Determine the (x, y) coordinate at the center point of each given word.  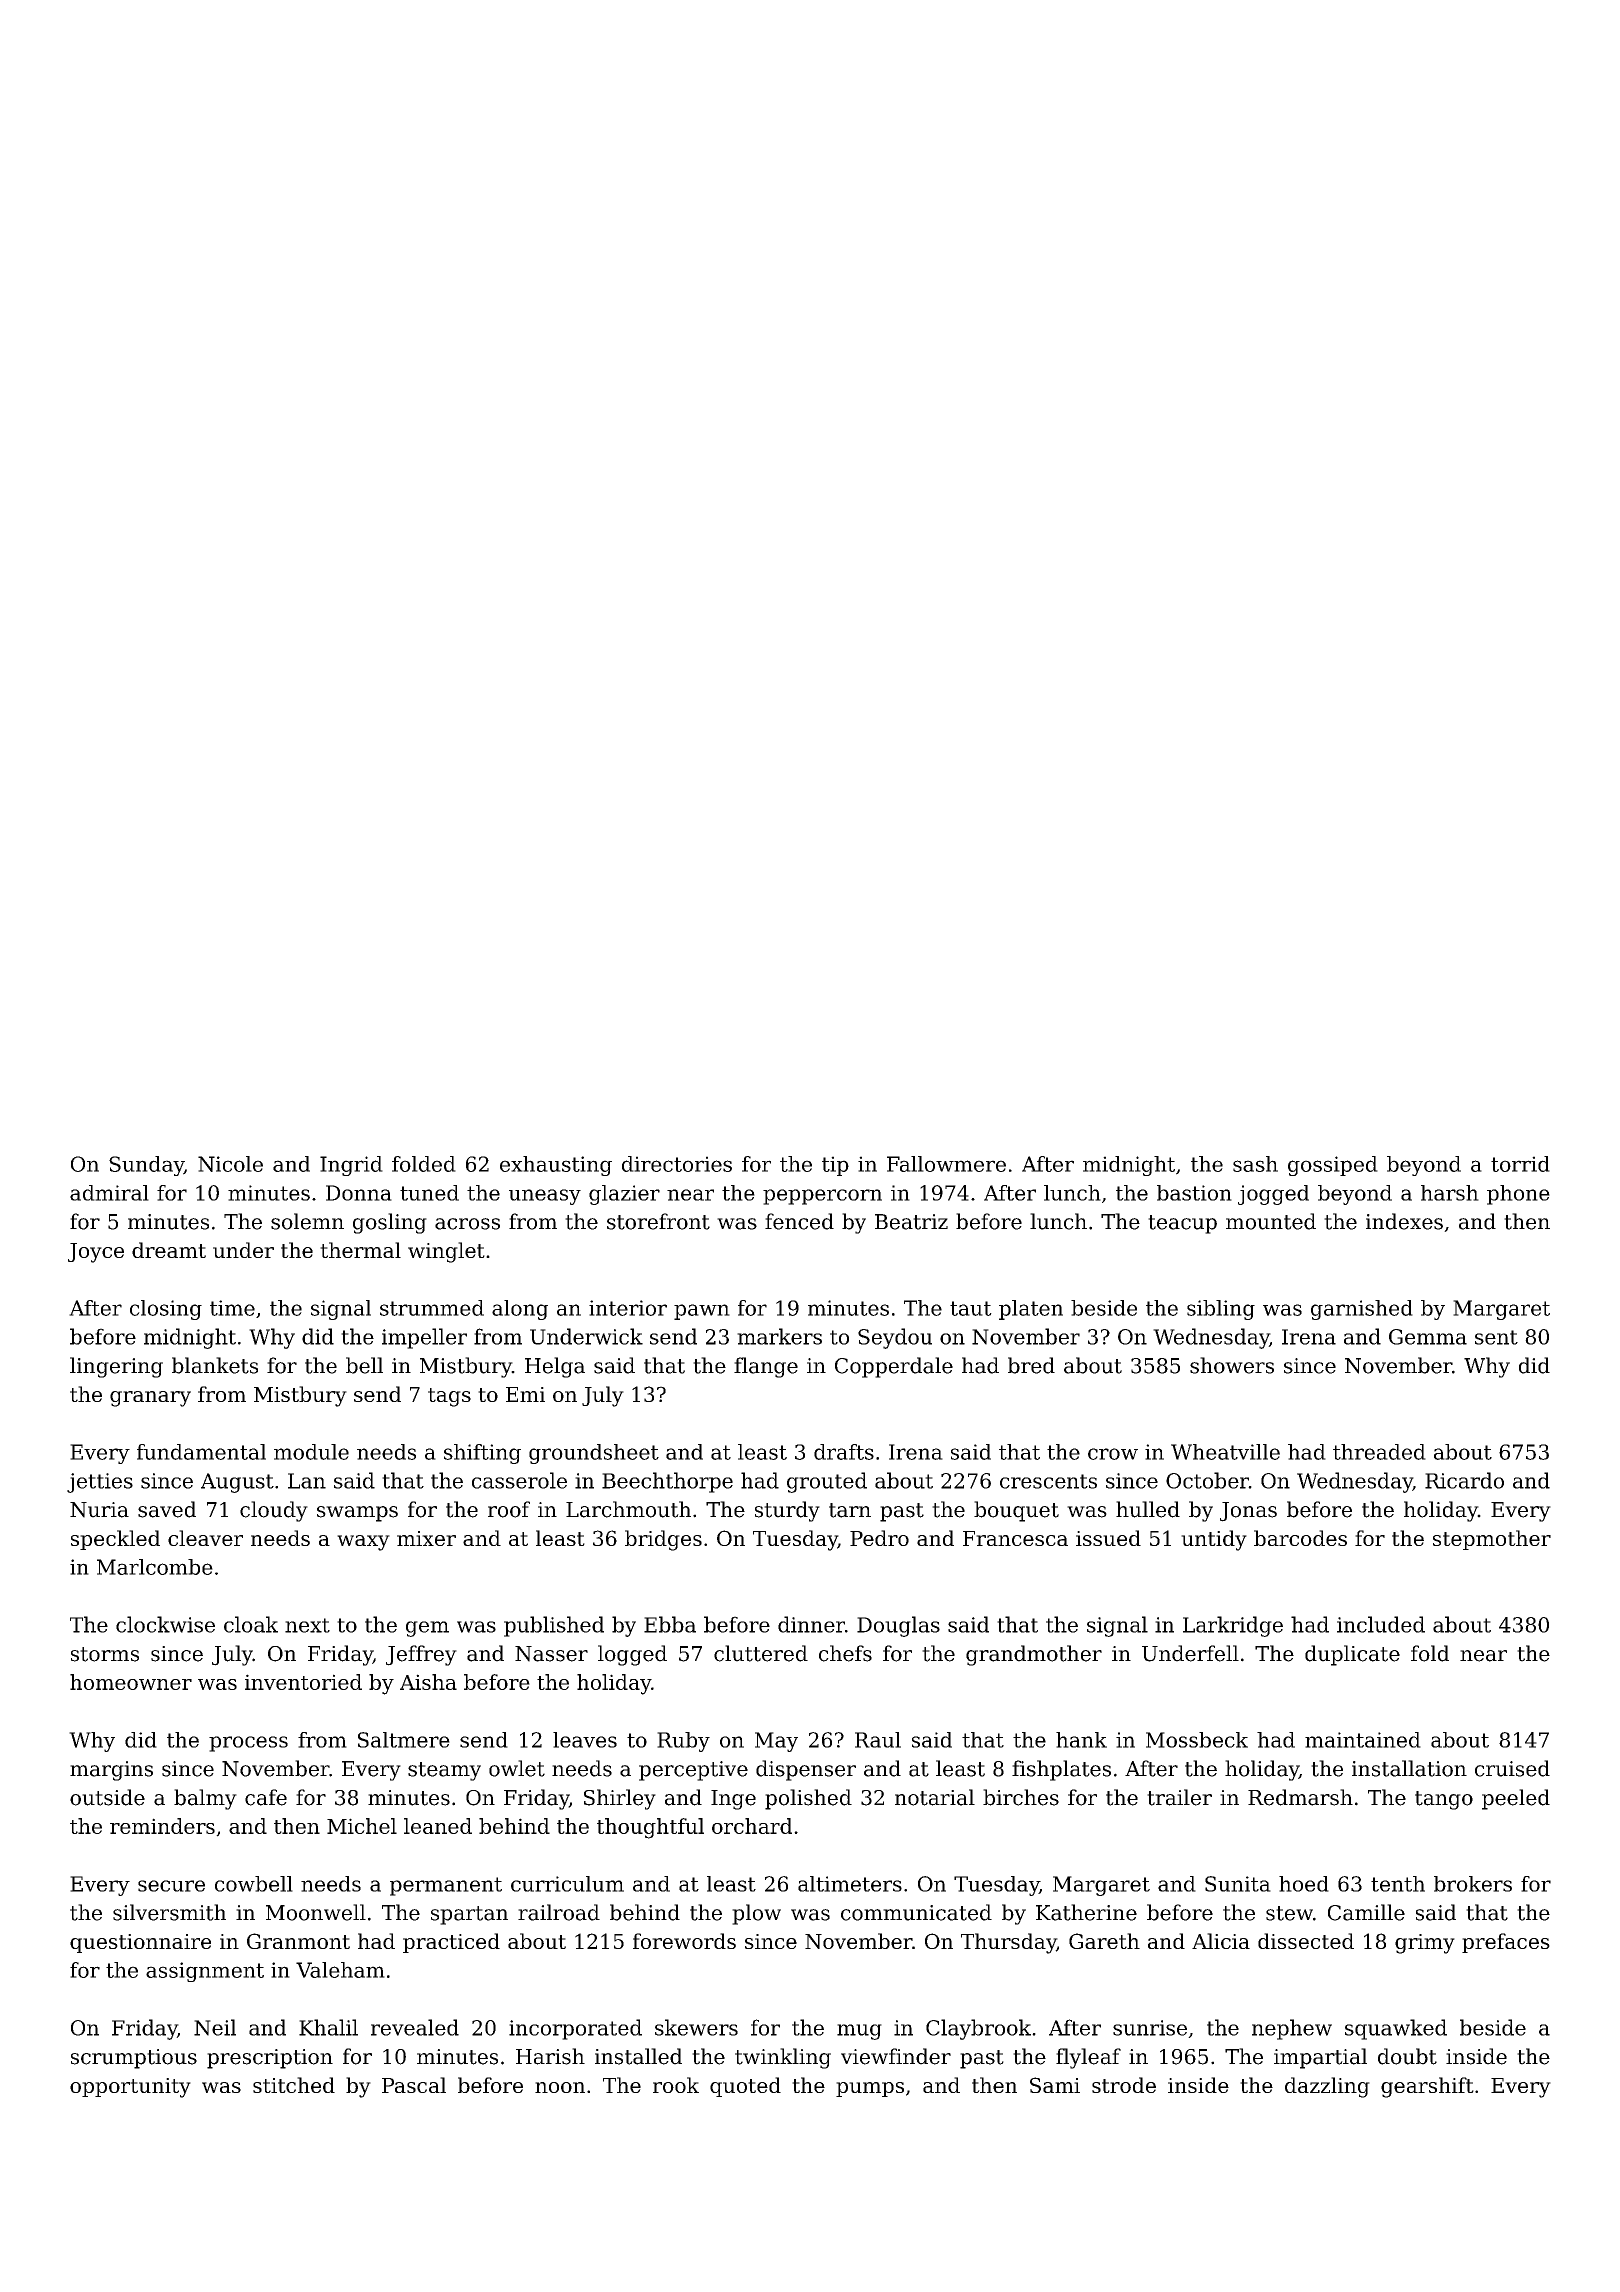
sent (1496, 1337)
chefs (845, 1653)
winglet (446, 1252)
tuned (429, 1193)
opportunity (130, 2088)
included (1381, 1624)
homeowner (131, 1682)
